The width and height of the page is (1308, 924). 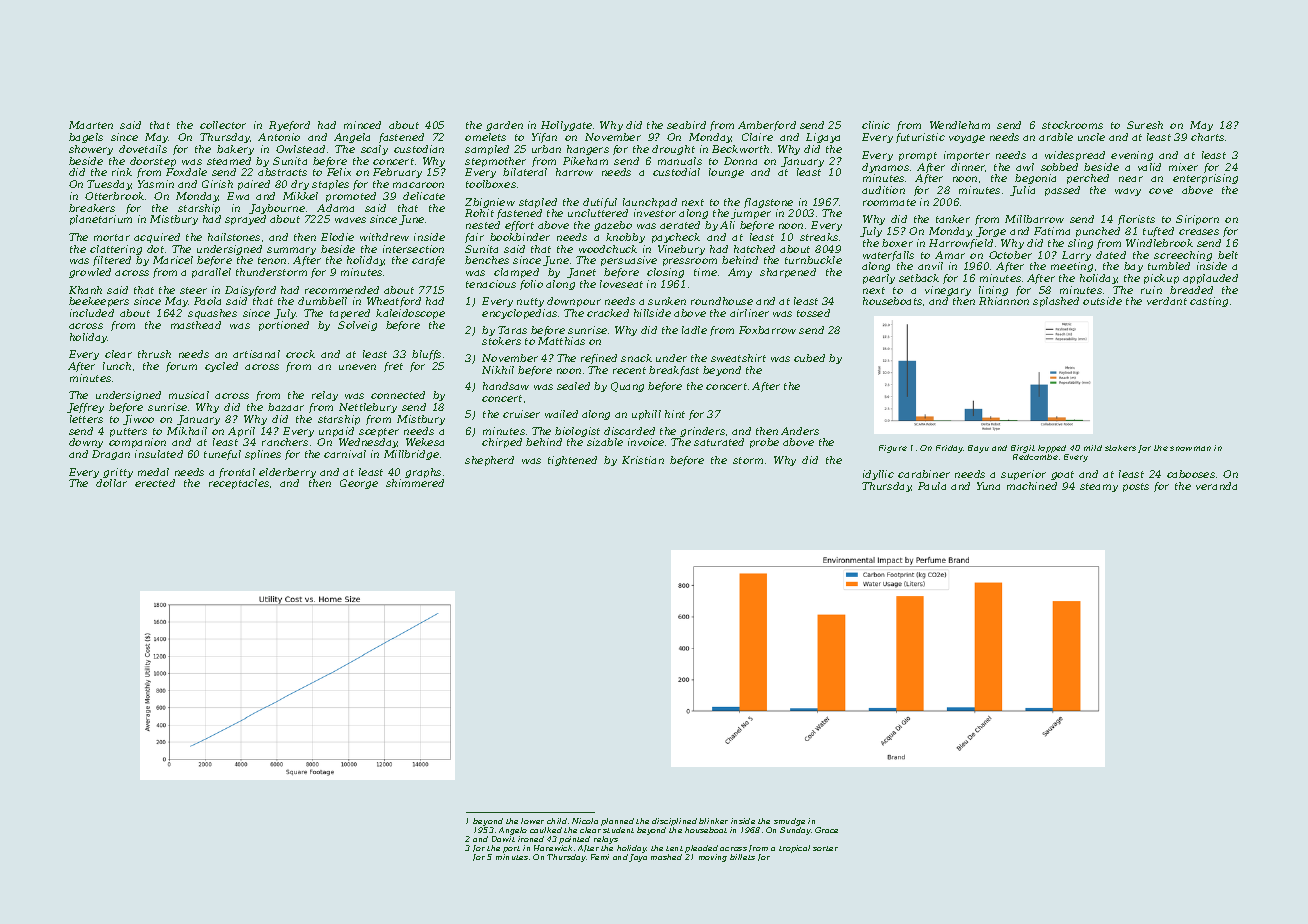 What do you see at coordinates (932, 486) in the page?
I see `Paula` at bounding box center [932, 486].
